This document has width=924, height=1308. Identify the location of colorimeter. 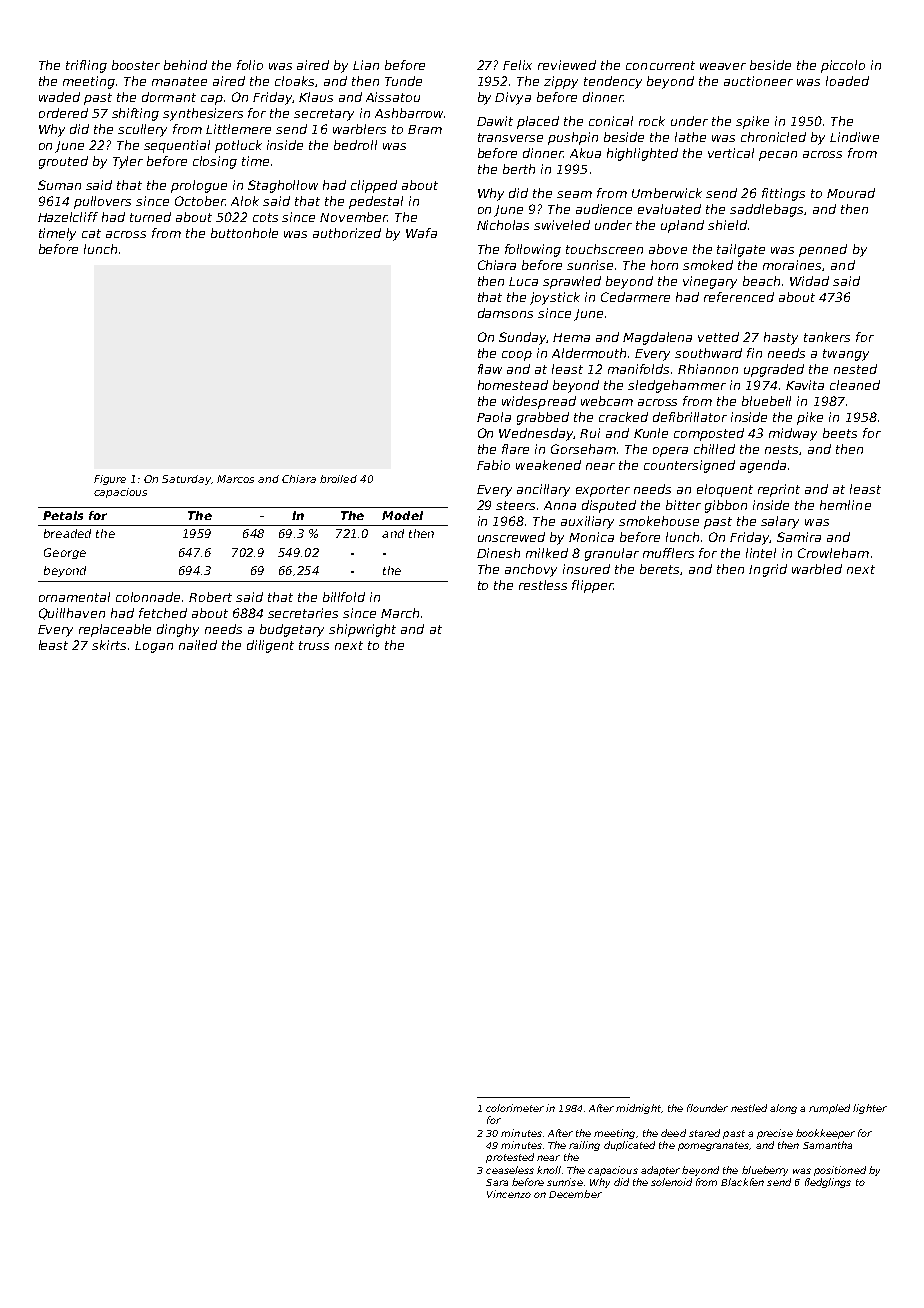
(515, 1108).
